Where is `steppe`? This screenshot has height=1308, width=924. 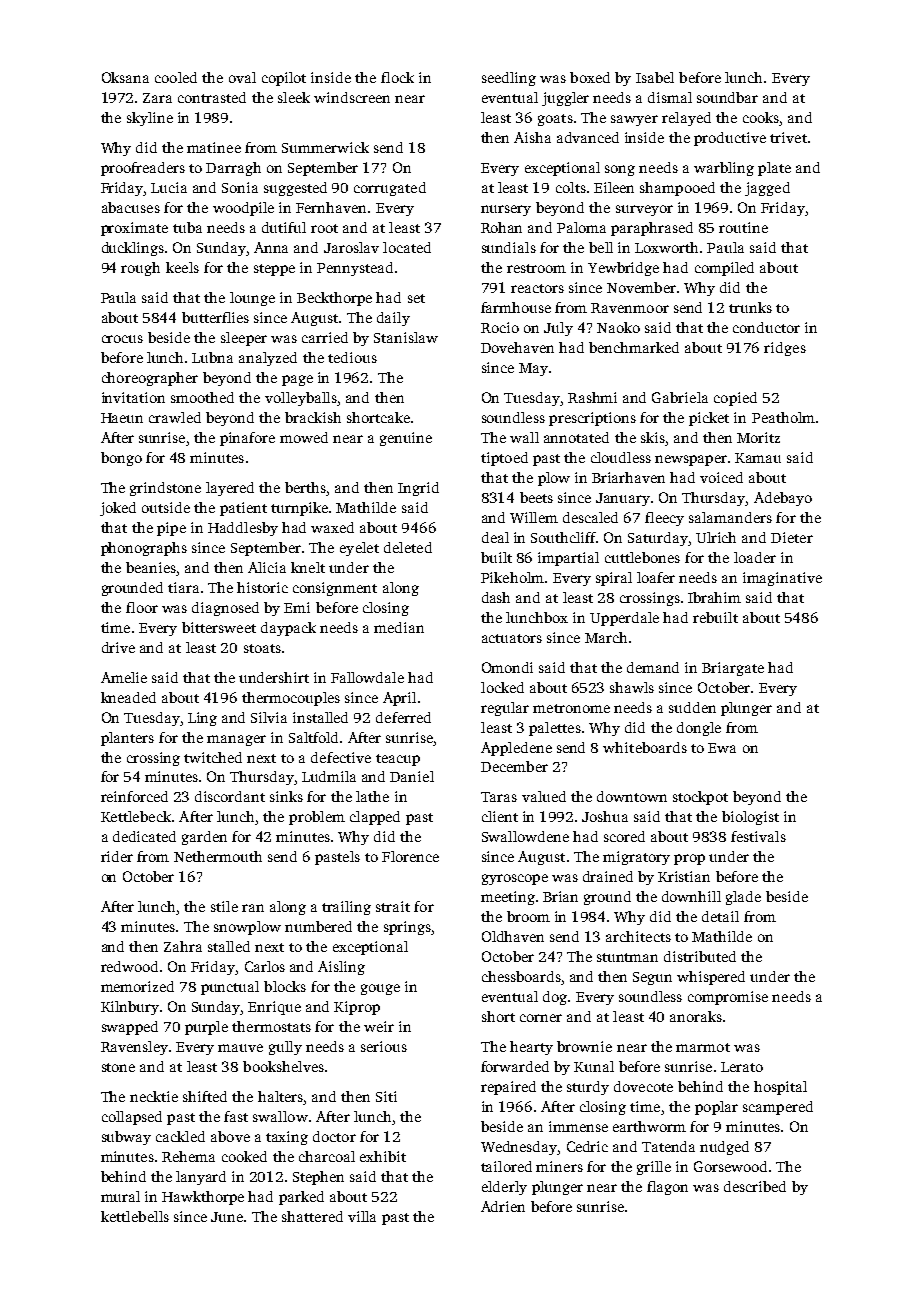
steppe is located at coordinates (274, 270).
